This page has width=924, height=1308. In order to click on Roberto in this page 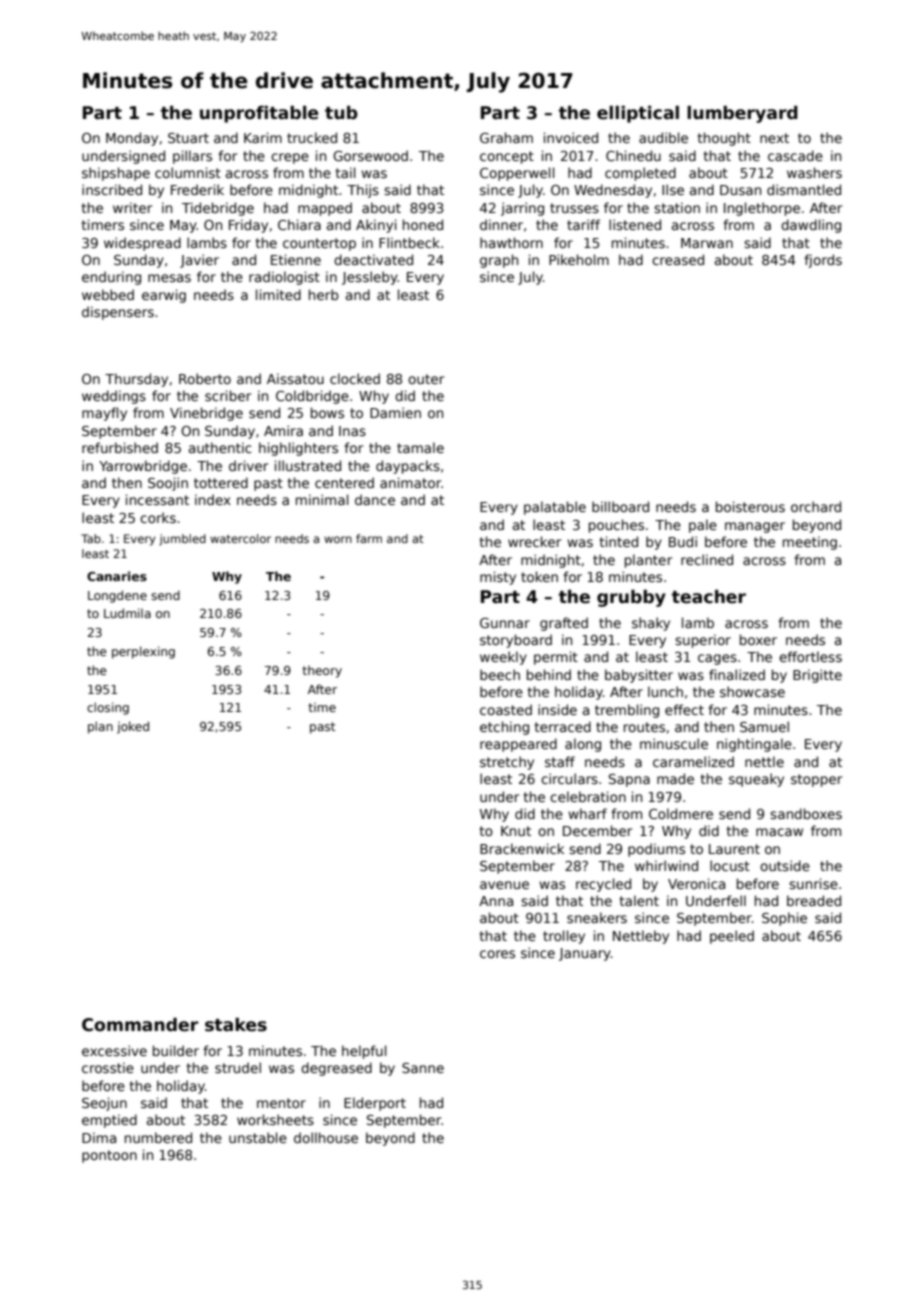, I will do `click(205, 378)`.
